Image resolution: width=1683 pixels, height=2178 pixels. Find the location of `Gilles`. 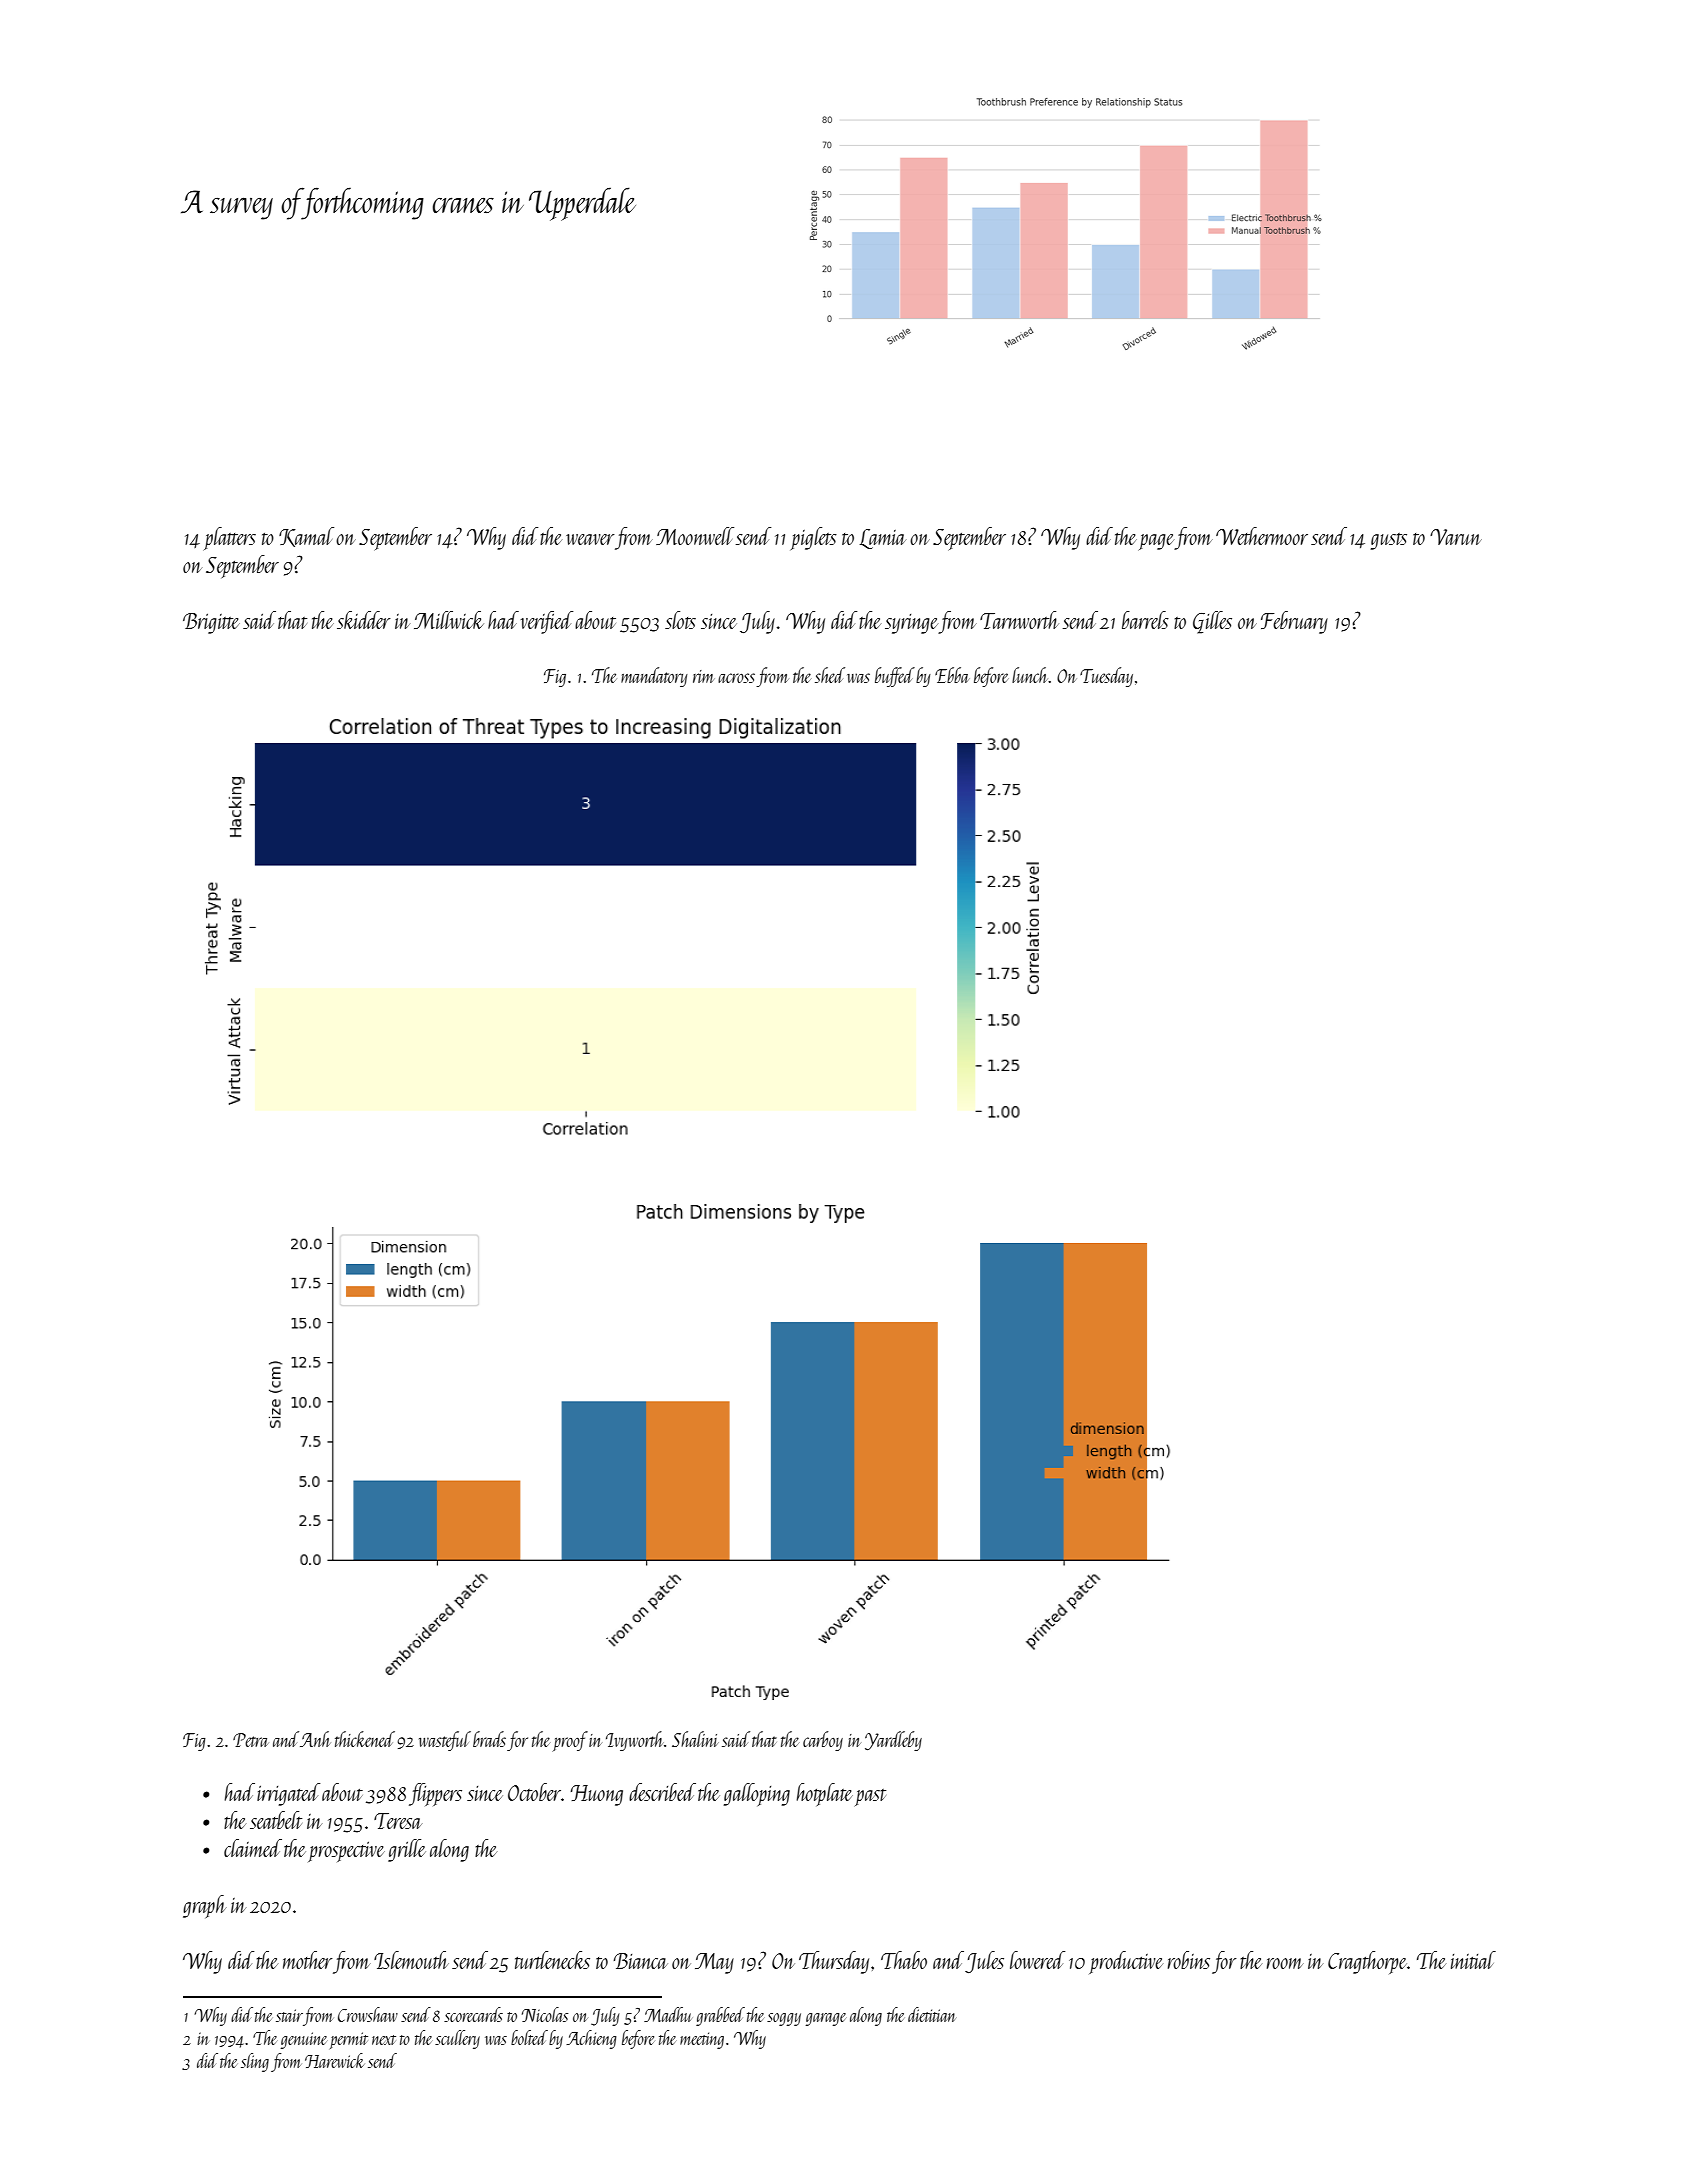

Gilles is located at coordinates (1212, 622).
